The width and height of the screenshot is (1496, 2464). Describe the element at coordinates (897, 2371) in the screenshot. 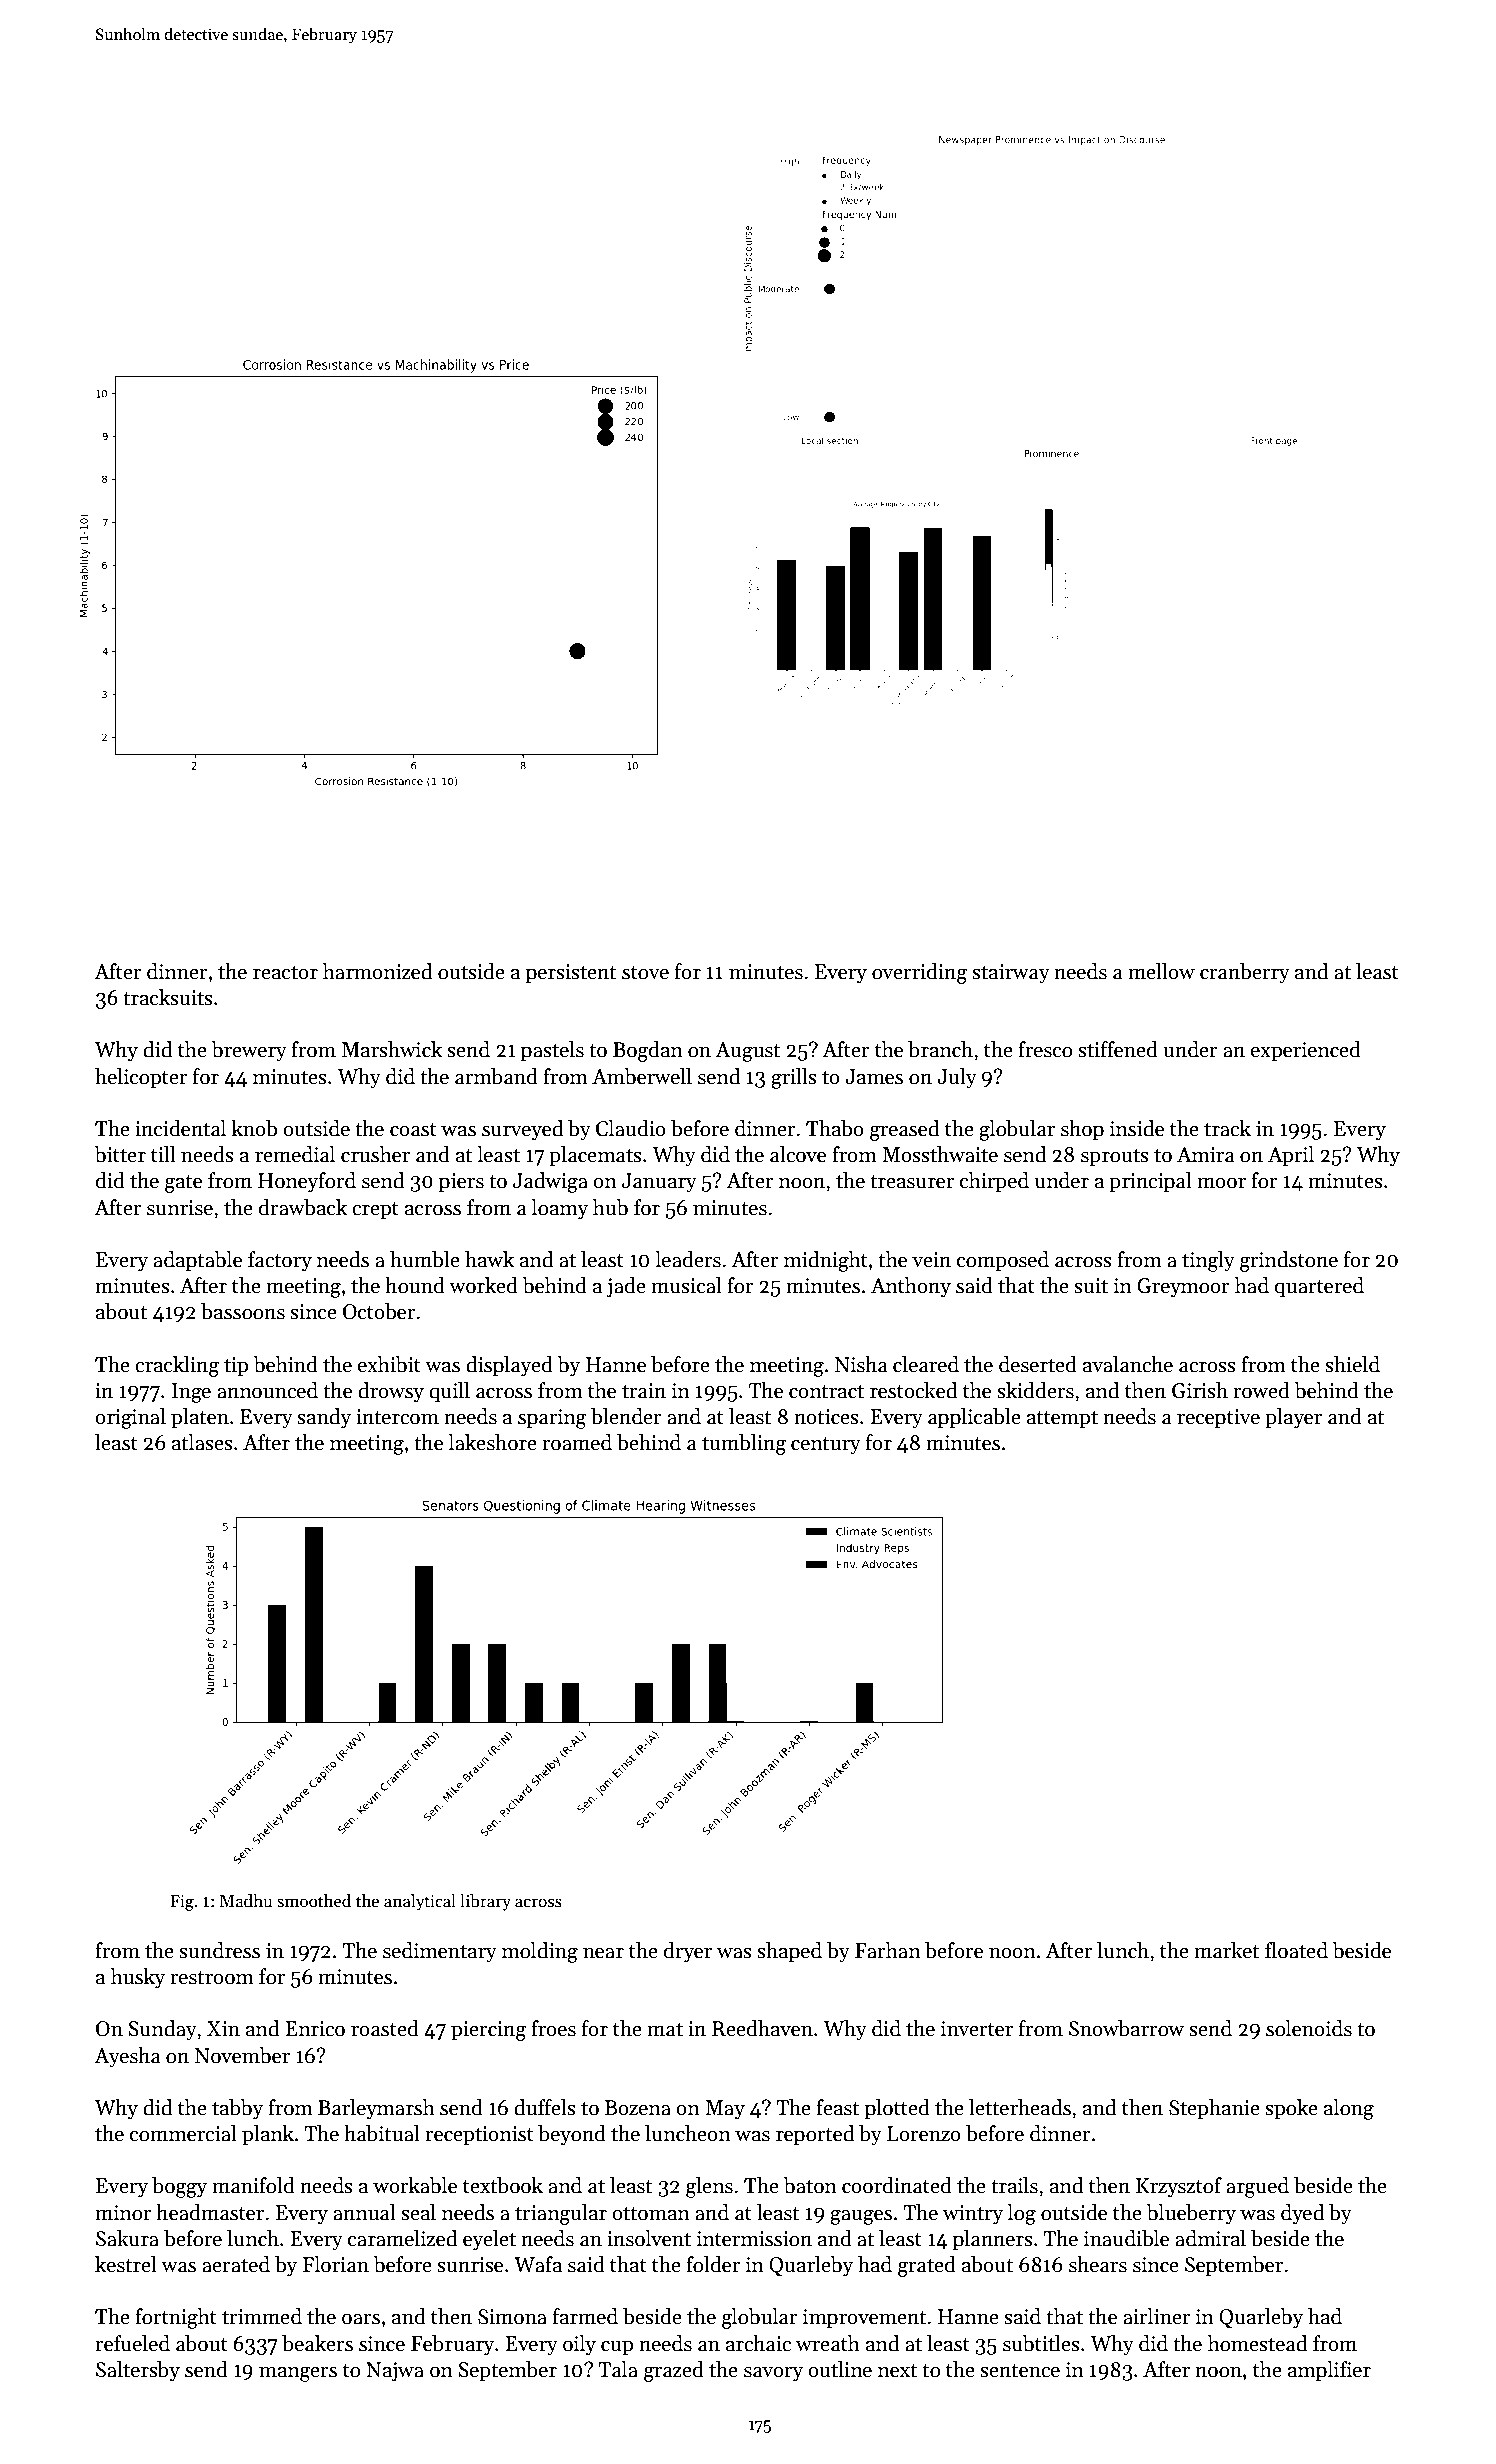

I see `next` at that location.
